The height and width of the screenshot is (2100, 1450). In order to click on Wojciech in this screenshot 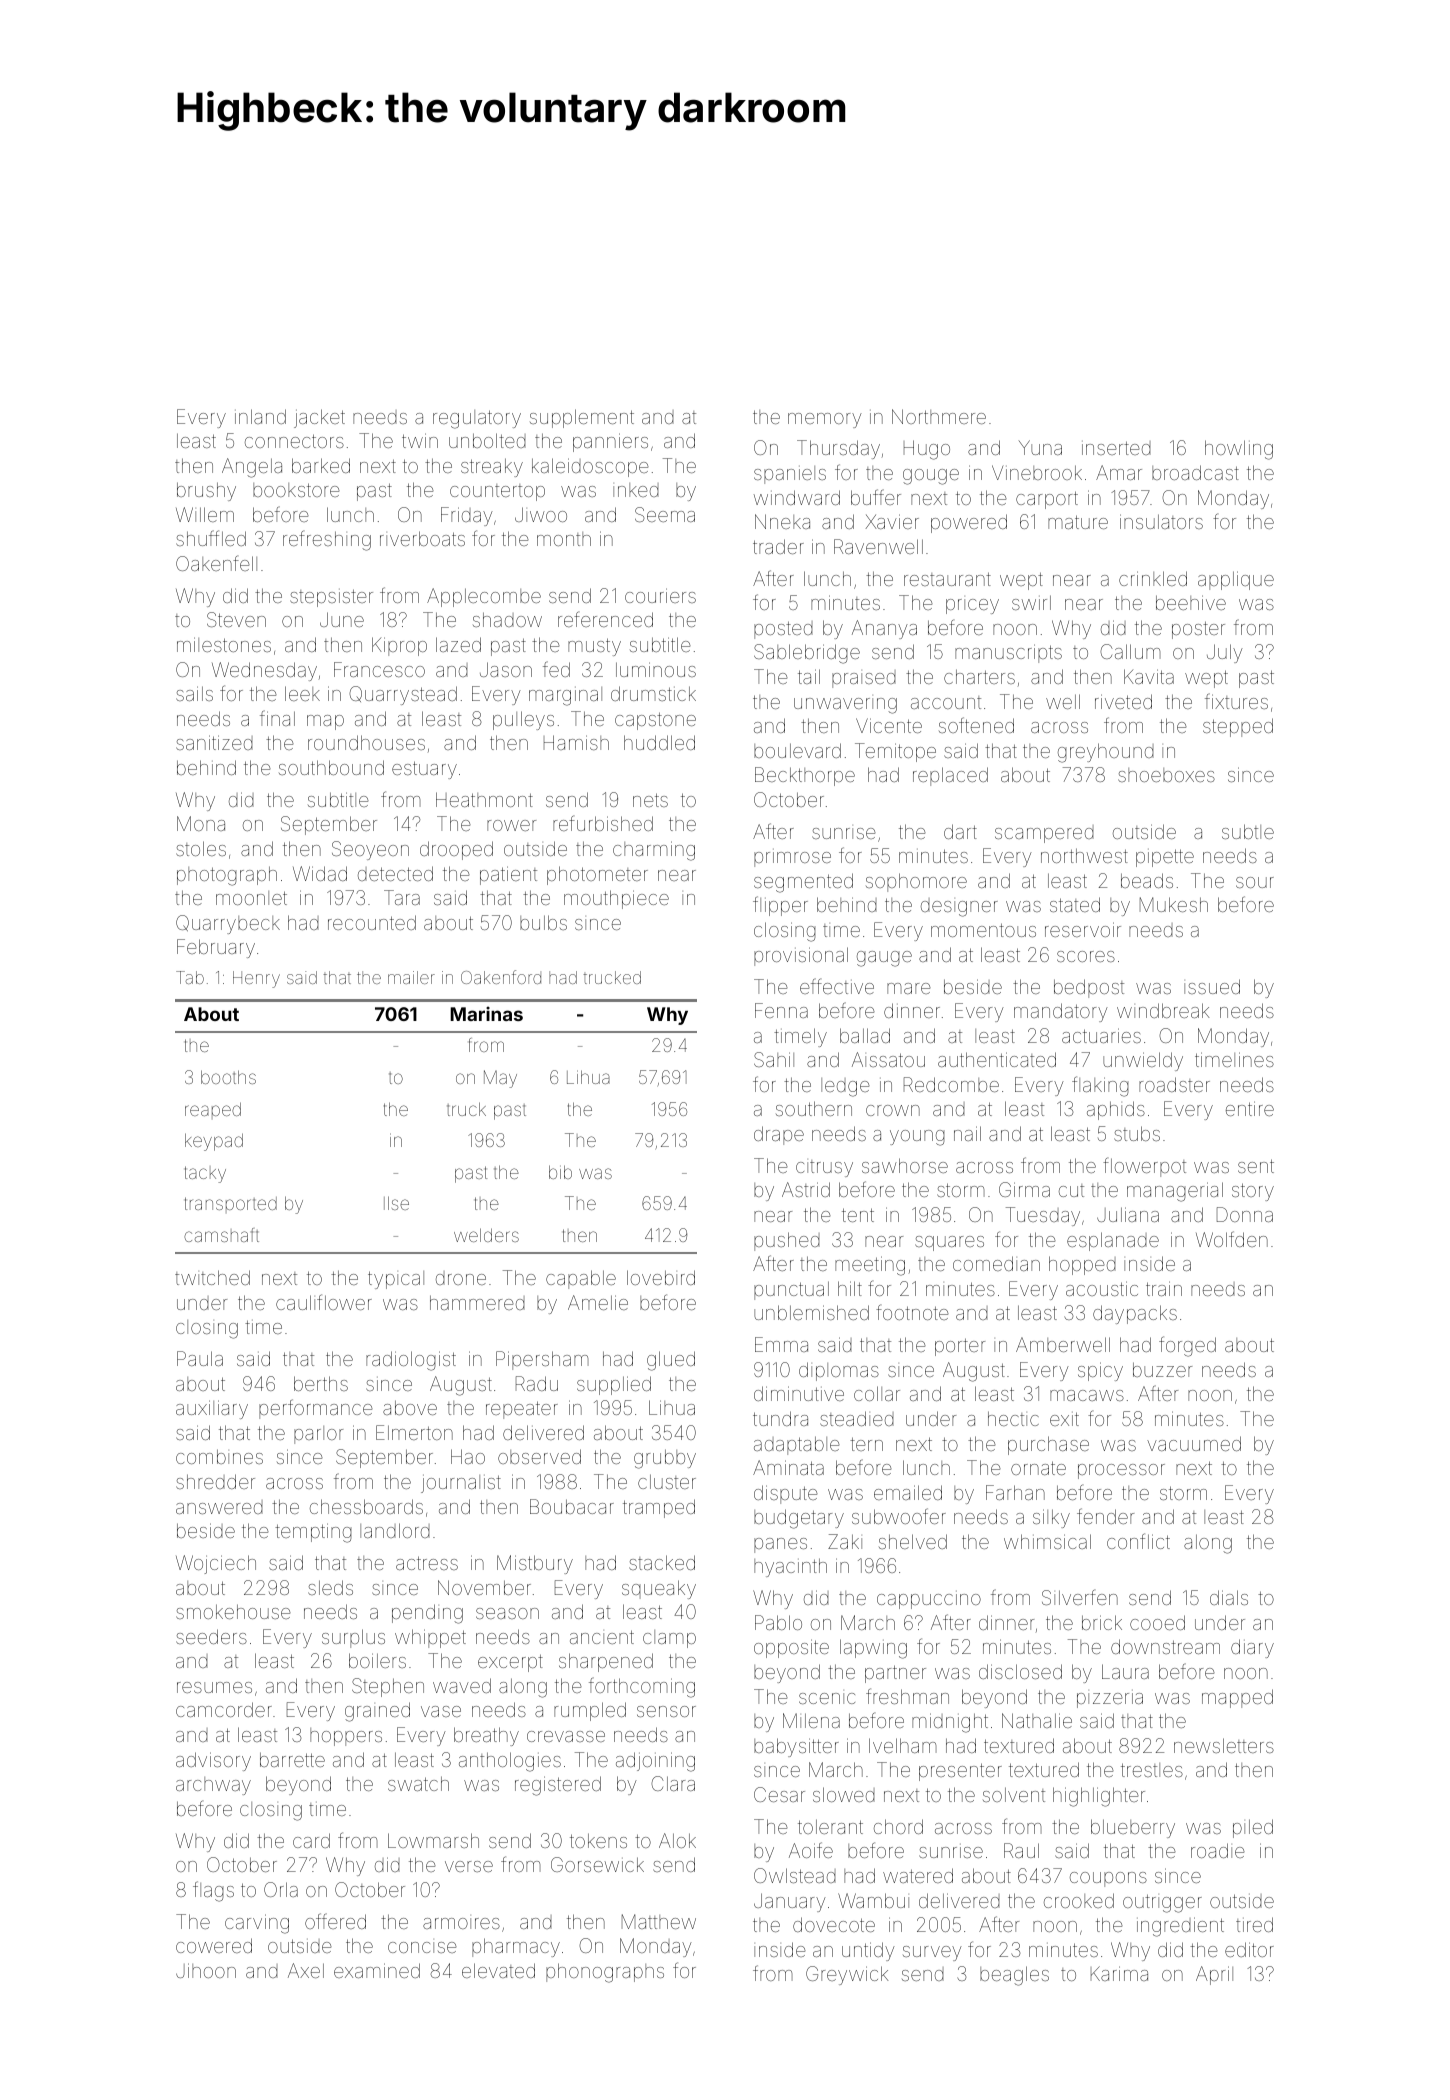, I will do `click(216, 1564)`.
